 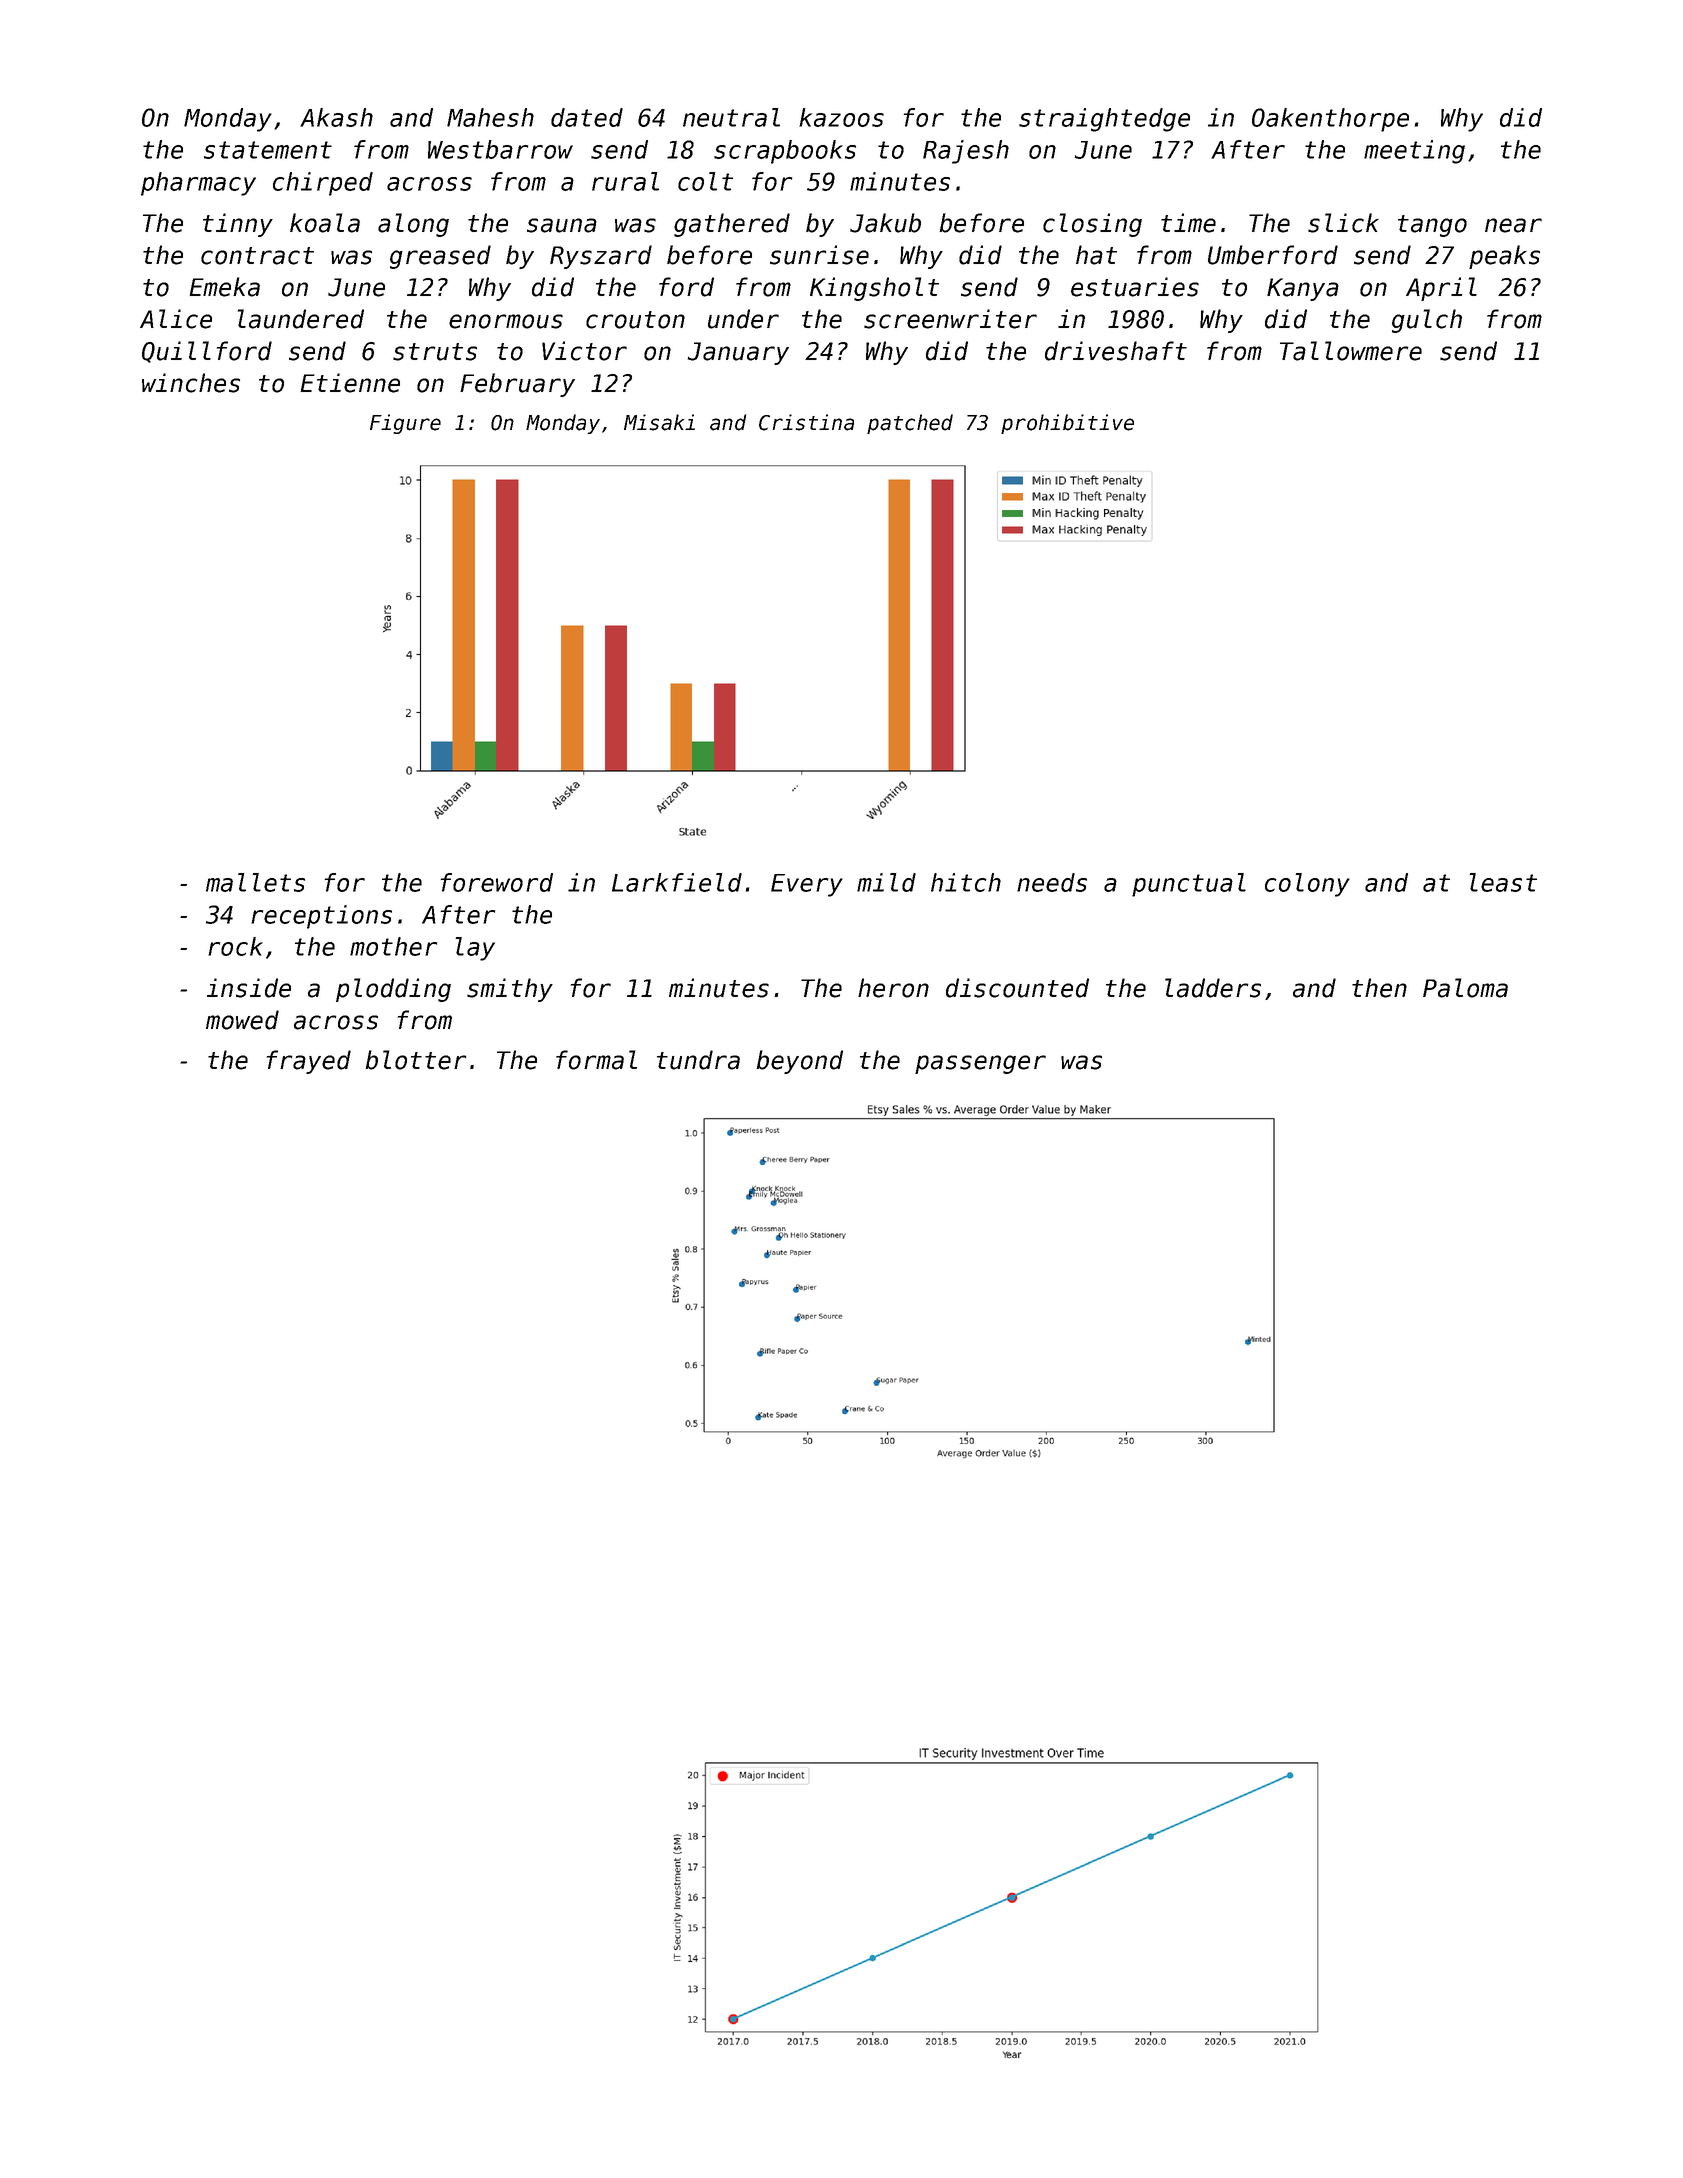 What do you see at coordinates (235, 946) in the screenshot?
I see `rock` at bounding box center [235, 946].
